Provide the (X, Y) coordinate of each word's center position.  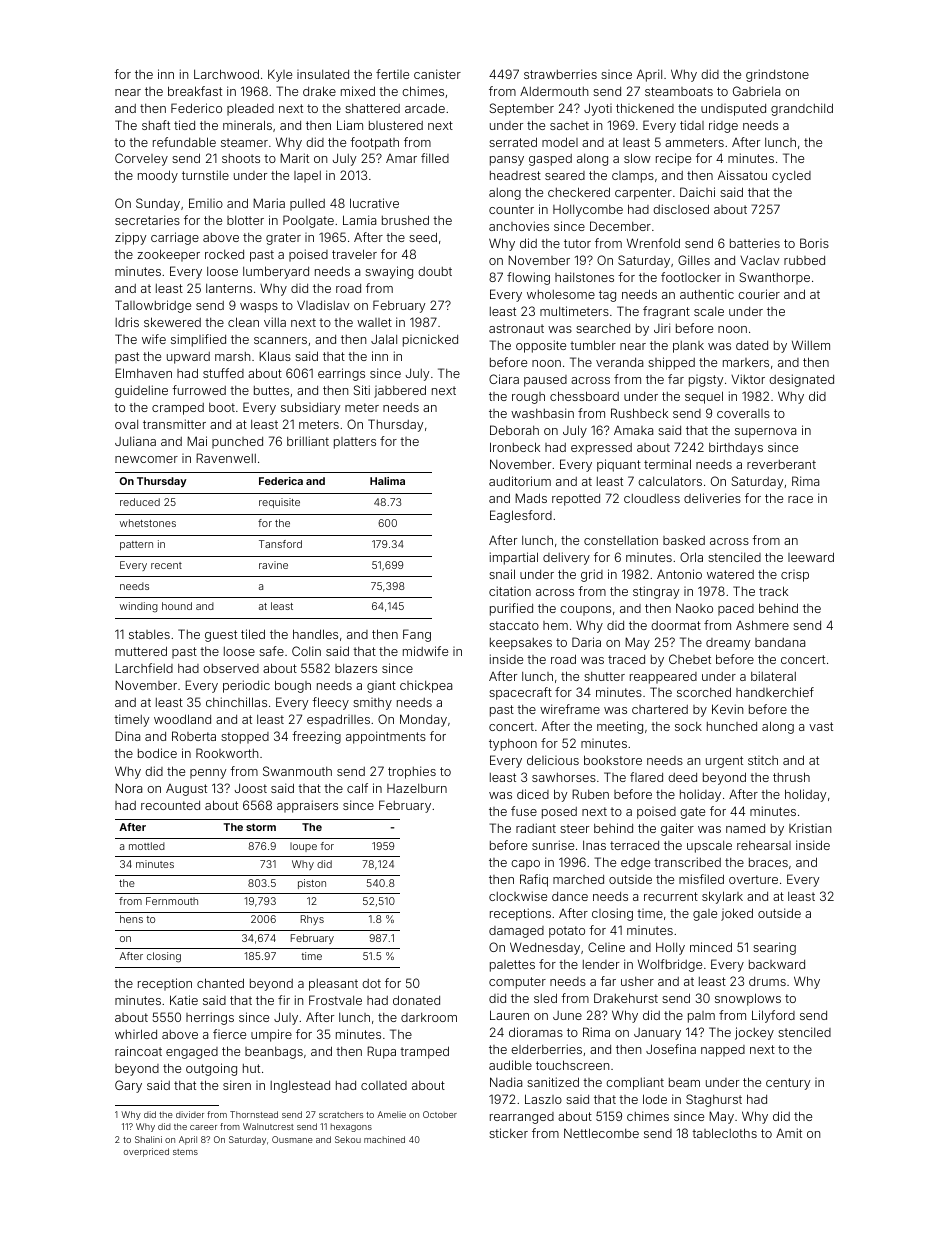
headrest (515, 175)
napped (723, 1051)
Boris (814, 243)
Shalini (148, 1139)
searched (603, 328)
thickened (645, 108)
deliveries (712, 498)
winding (139, 607)
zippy (130, 239)
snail (502, 574)
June (567, 1015)
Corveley (141, 159)
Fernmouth (172, 901)
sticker (508, 1133)
